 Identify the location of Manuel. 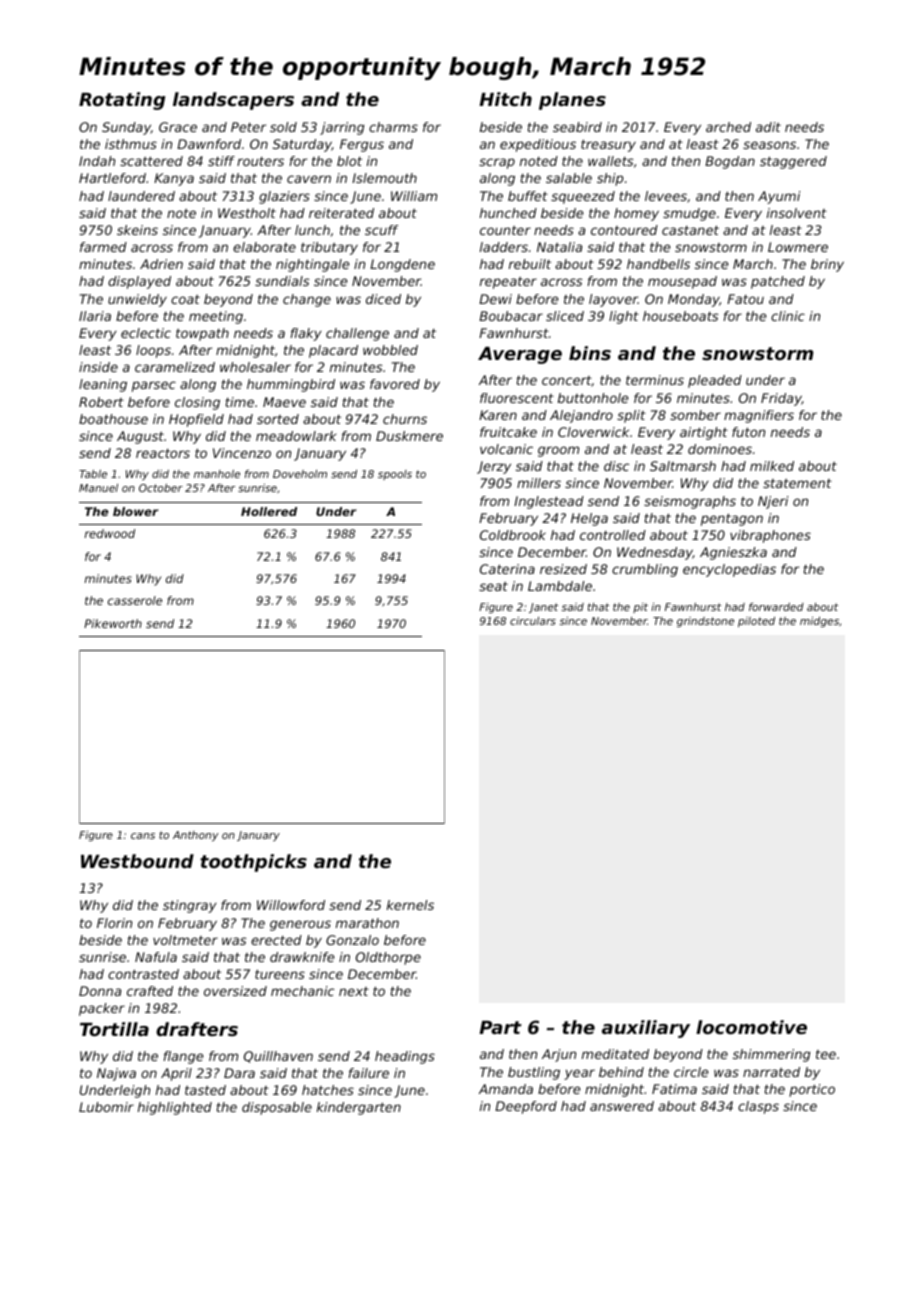
(98, 488).
